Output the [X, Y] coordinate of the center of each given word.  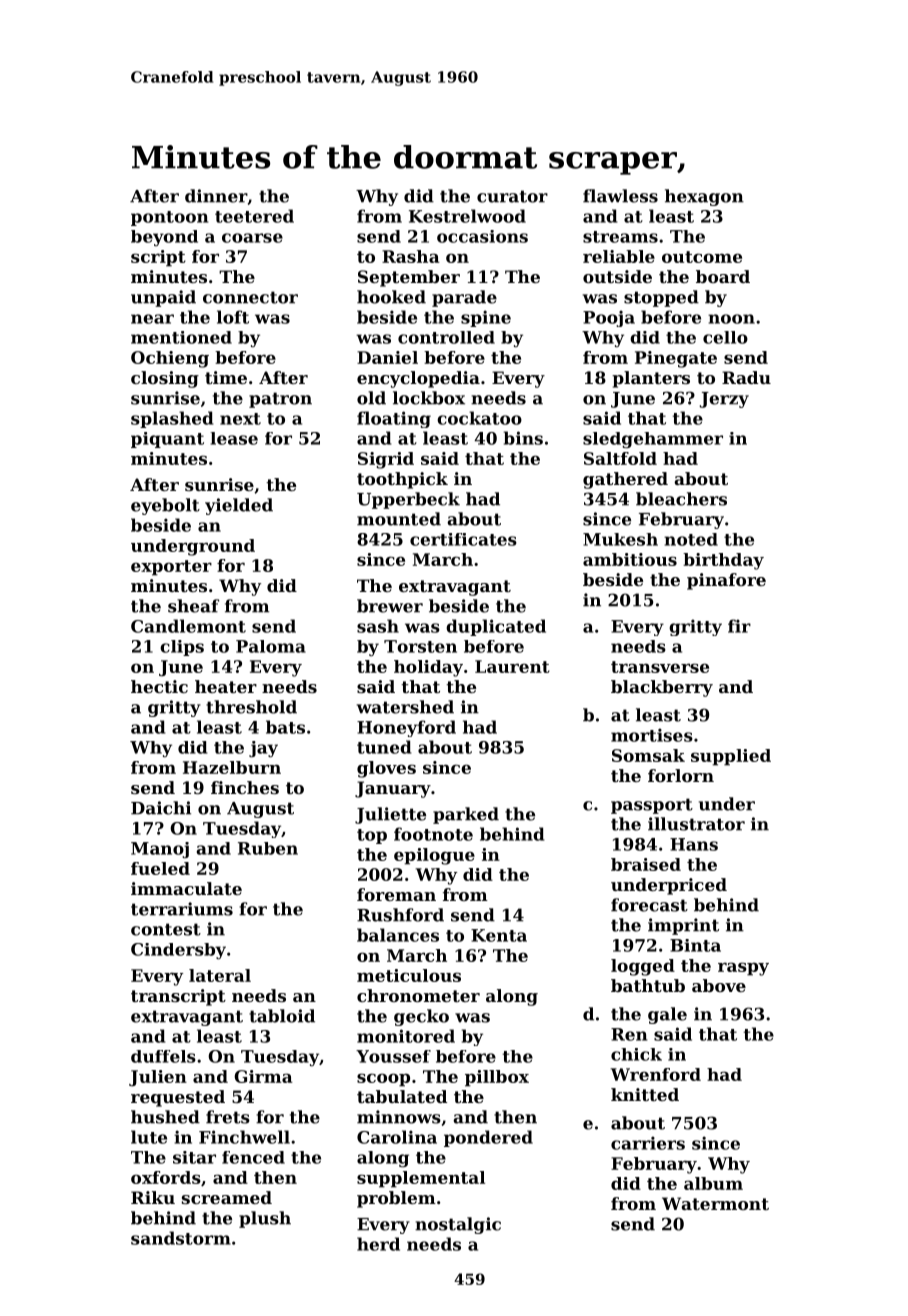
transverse [660, 667]
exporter [171, 568]
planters [651, 379]
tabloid [282, 1016]
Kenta [499, 935]
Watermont [715, 1203]
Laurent [512, 666]
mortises [652, 735]
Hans [694, 844]
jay [263, 749]
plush [265, 1219]
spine [486, 318]
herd [378, 1244]
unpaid [163, 298]
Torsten [420, 646]
